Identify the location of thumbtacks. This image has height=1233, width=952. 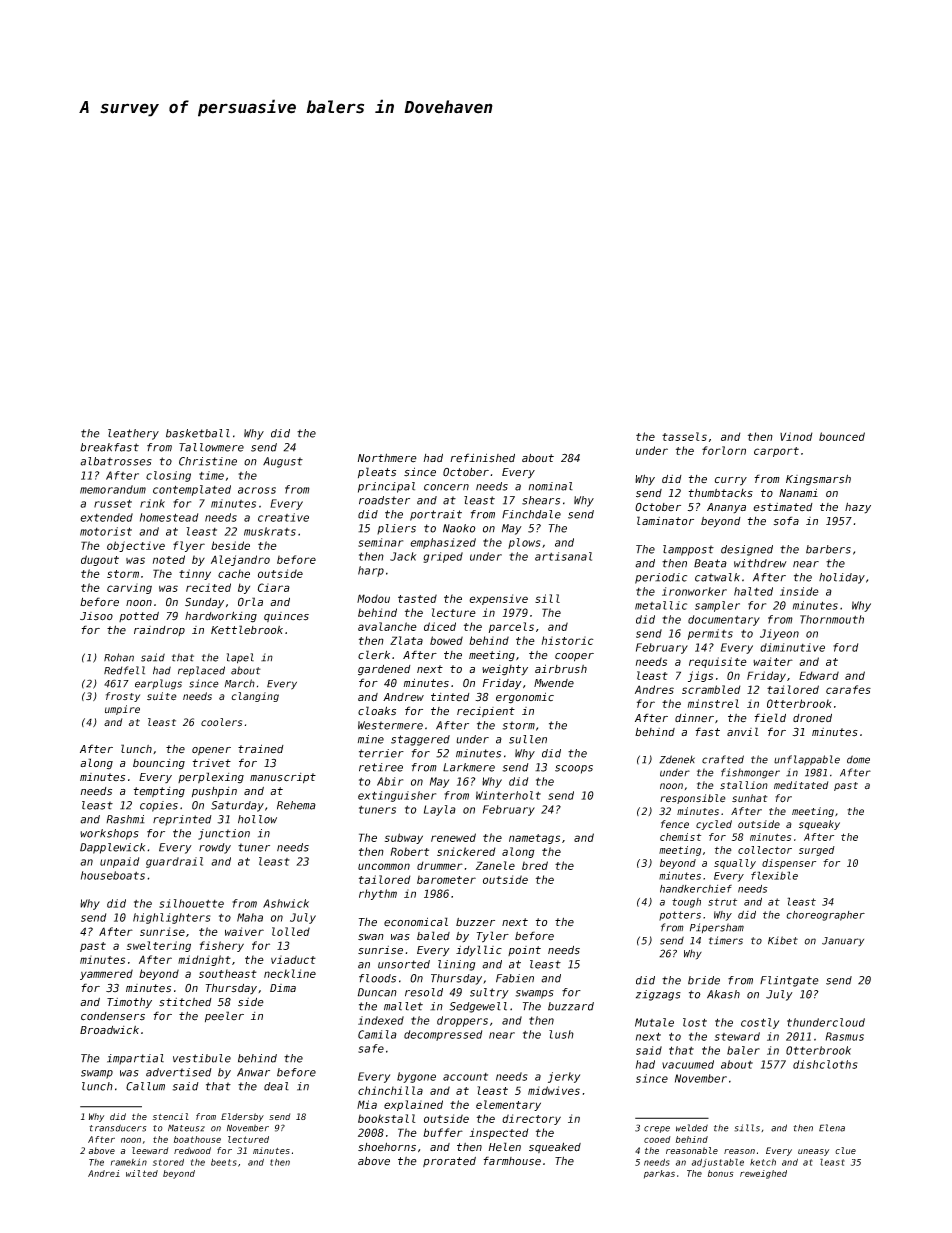
(721, 493).
